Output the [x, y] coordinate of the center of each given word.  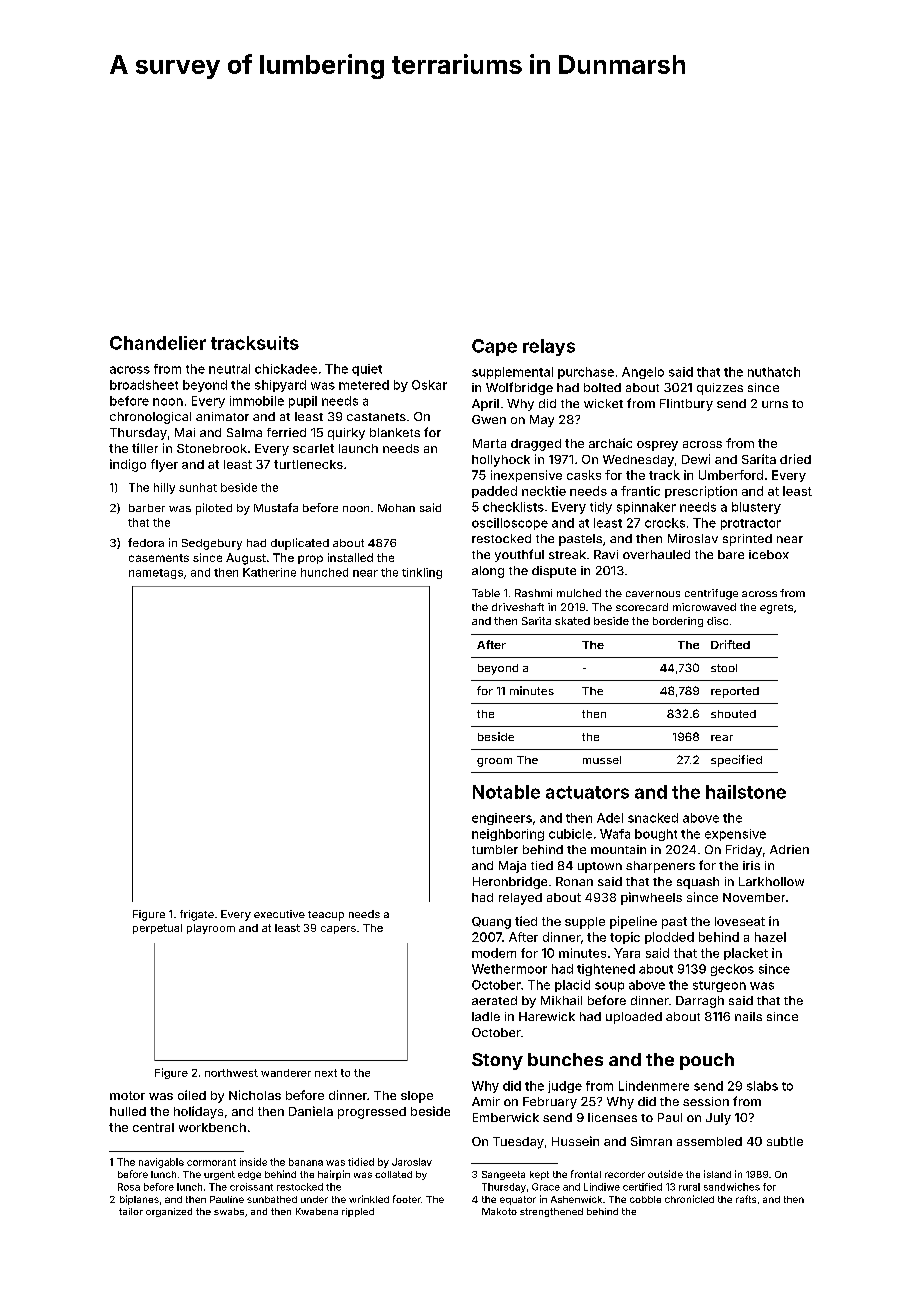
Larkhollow [771, 881]
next [326, 1073]
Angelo [643, 373]
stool [724, 668]
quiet [367, 370]
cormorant [211, 1162]
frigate [197, 915]
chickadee [286, 369]
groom [494, 762]
